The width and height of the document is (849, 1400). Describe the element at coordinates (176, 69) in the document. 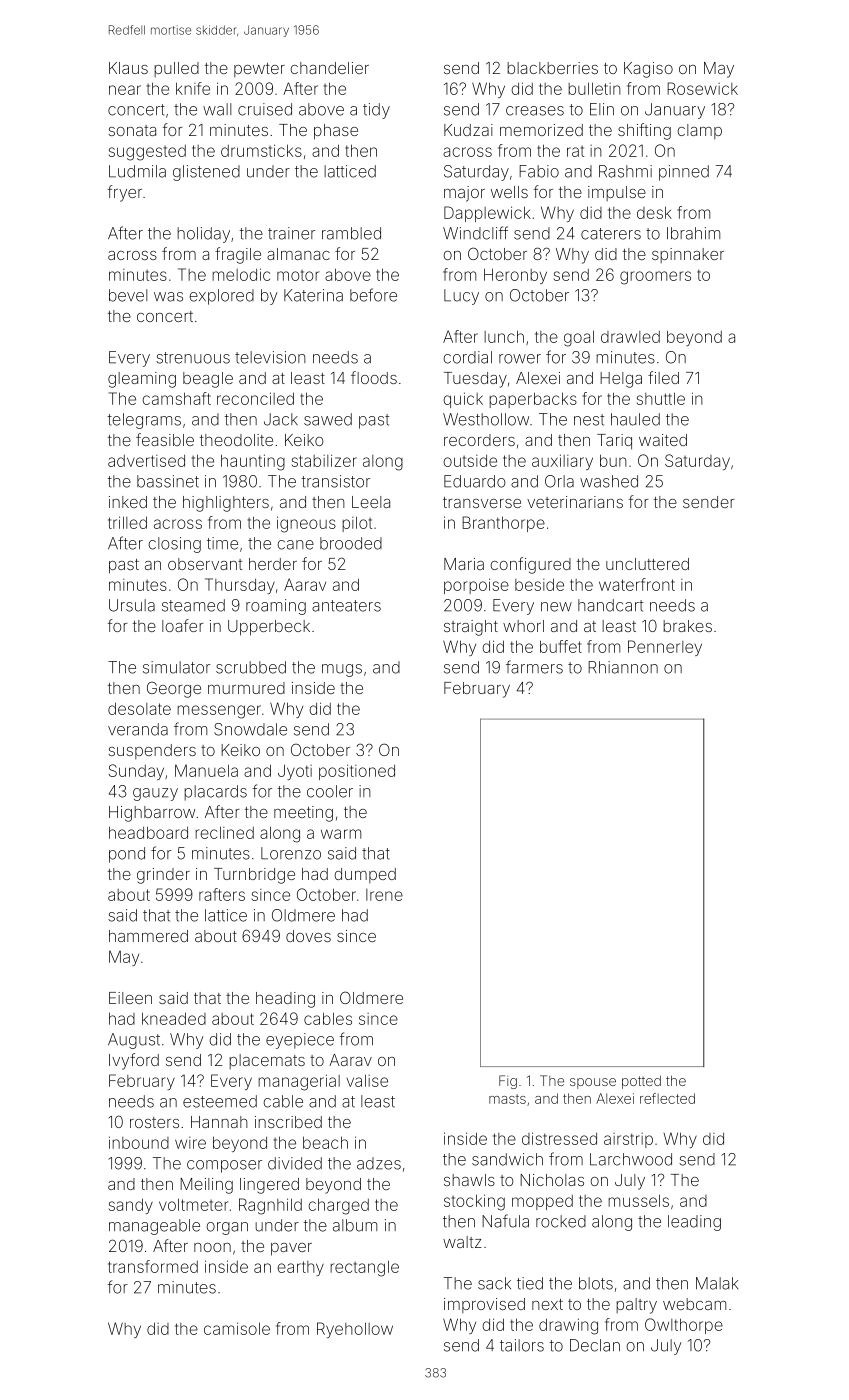

I see `pulled` at that location.
